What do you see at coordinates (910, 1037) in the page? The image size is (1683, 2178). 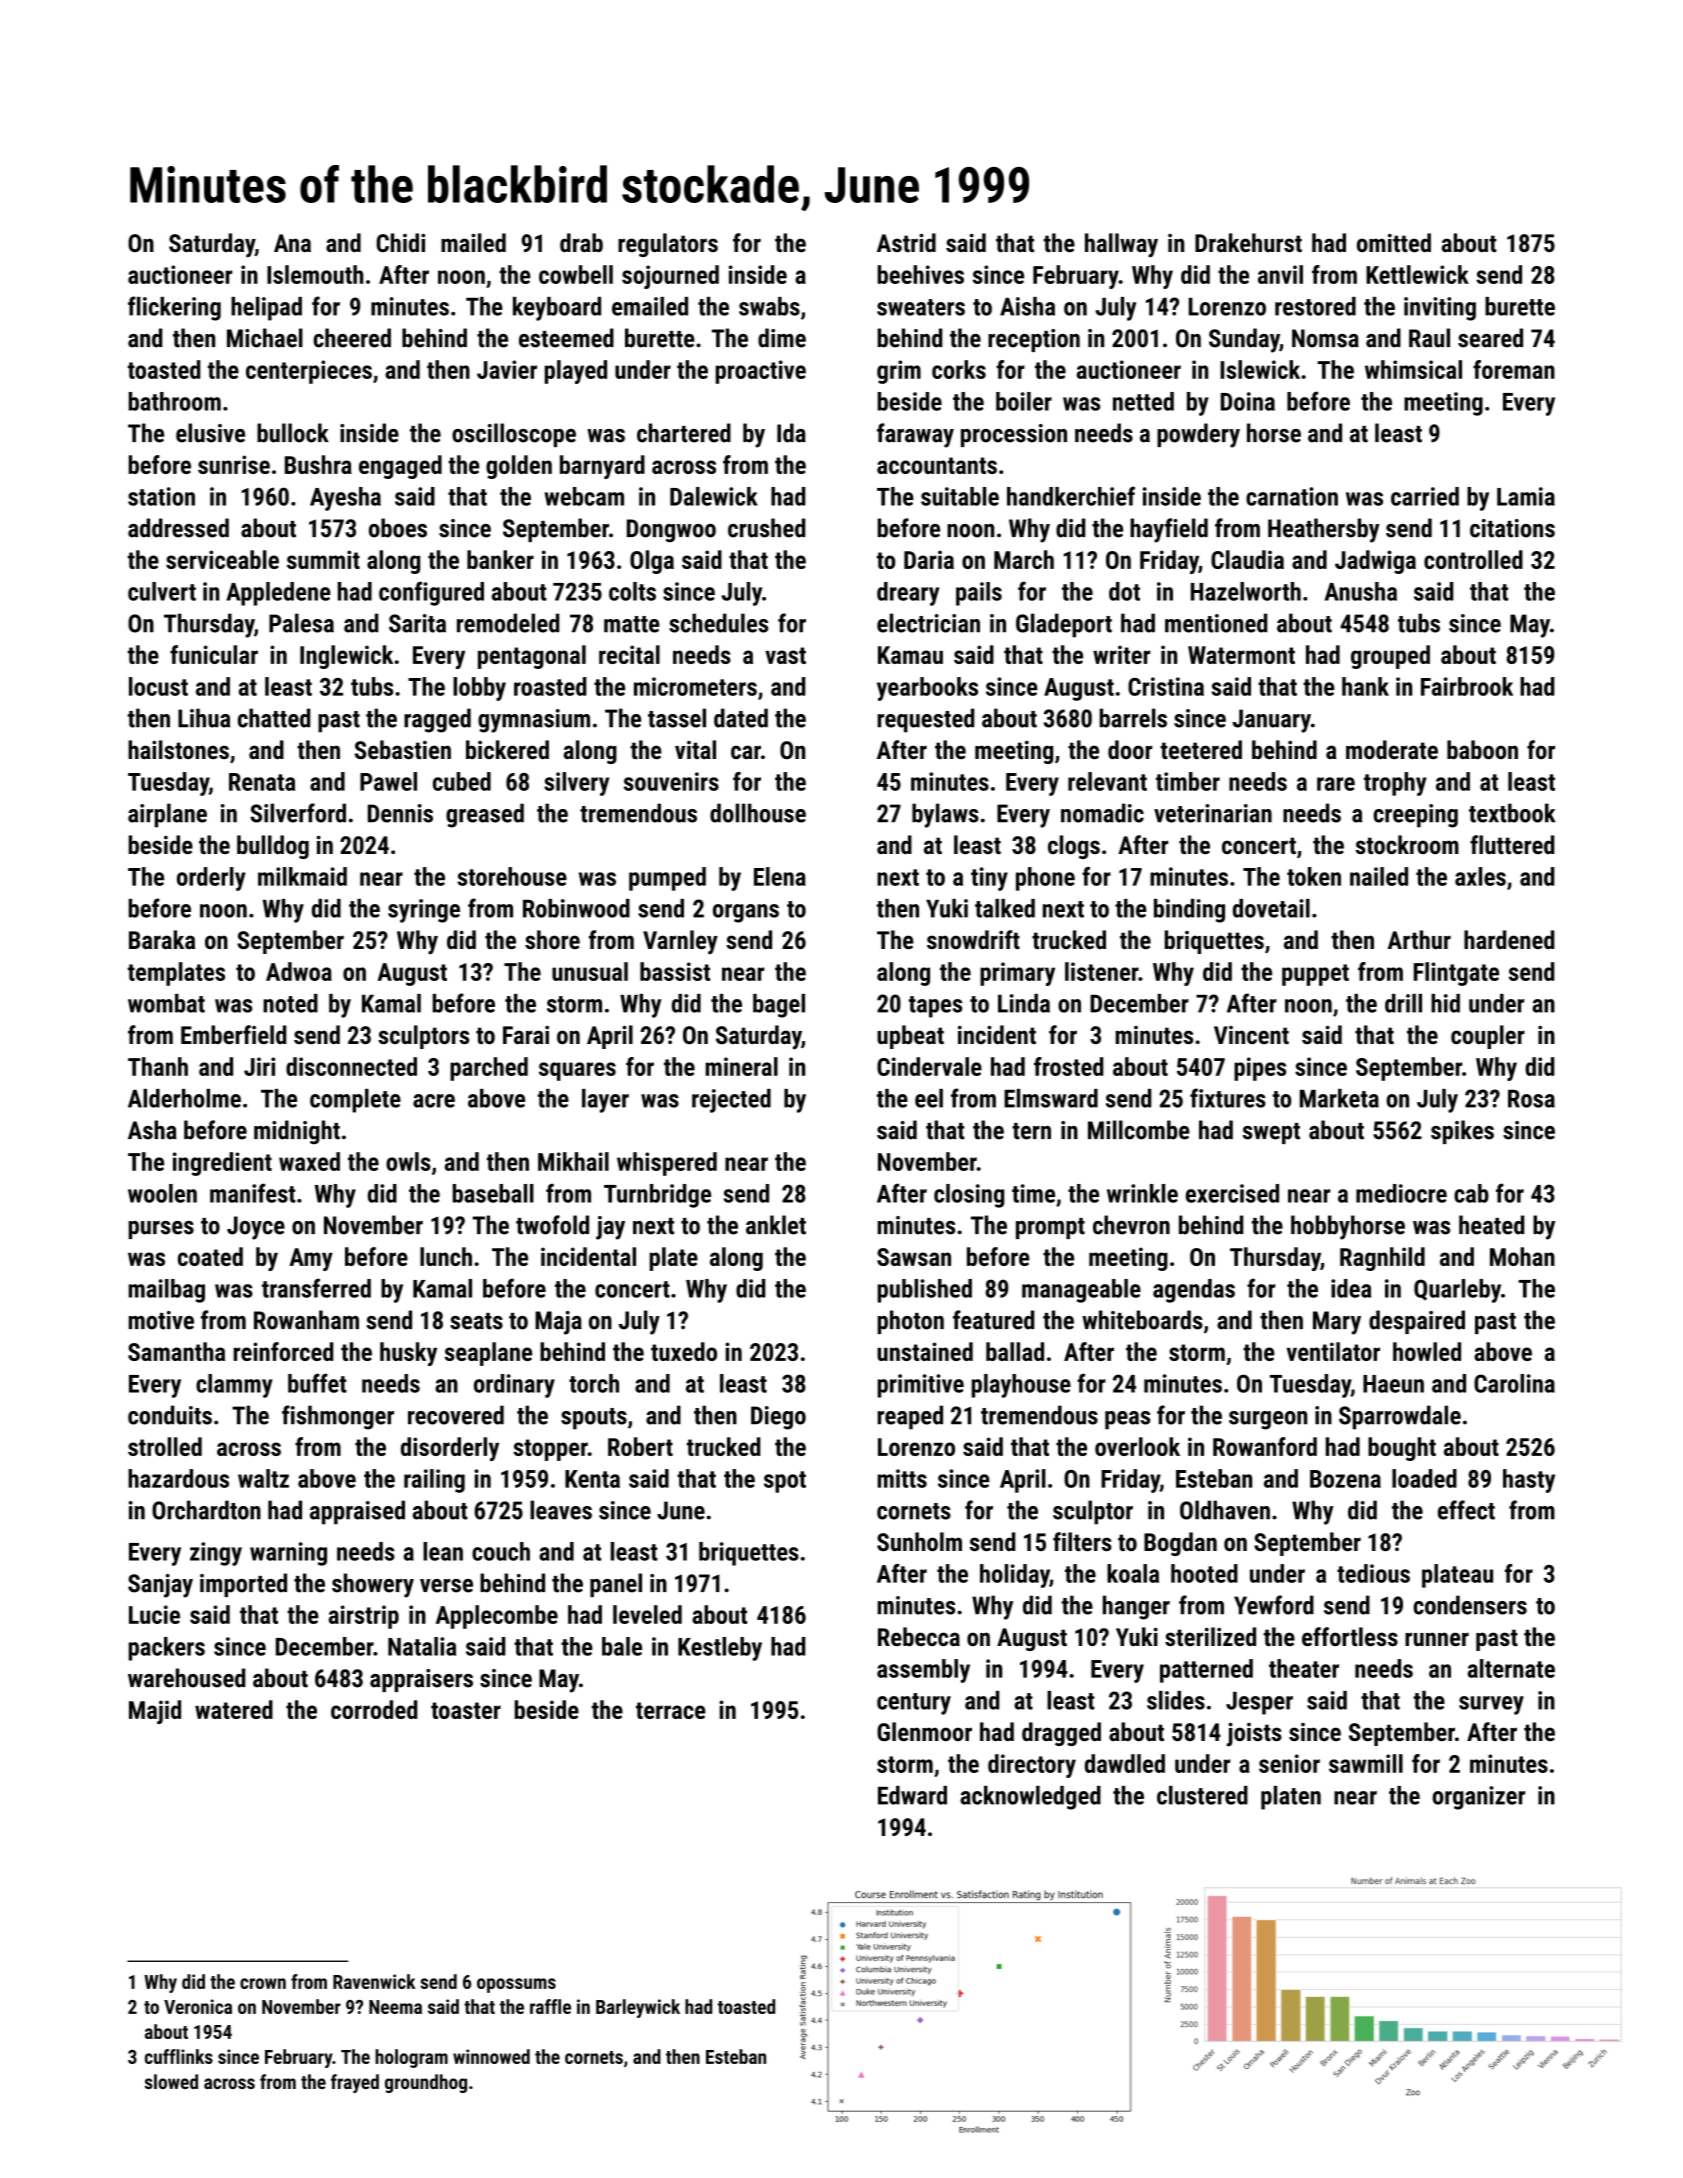 I see `upbeat` at bounding box center [910, 1037].
